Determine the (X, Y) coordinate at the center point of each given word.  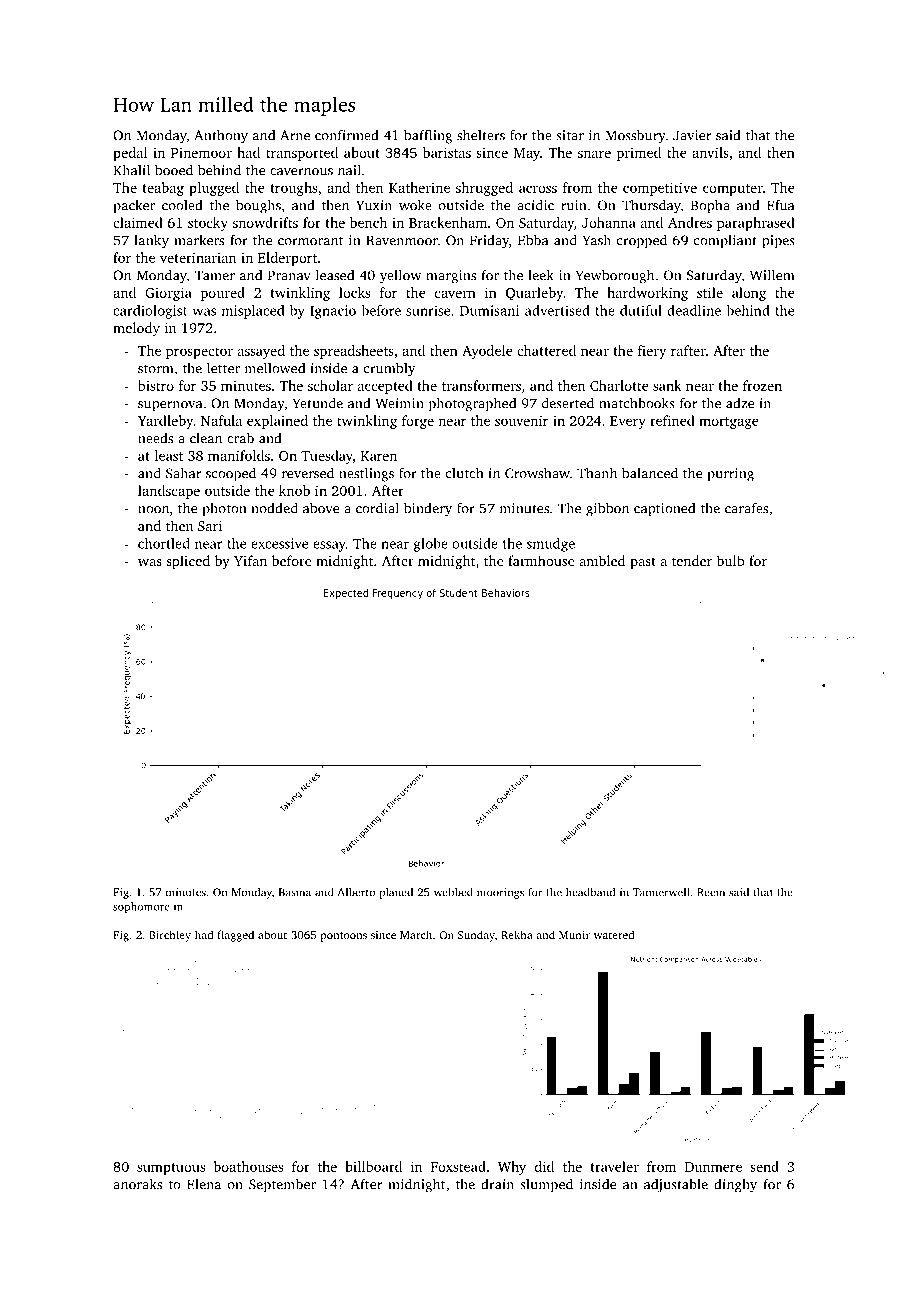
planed (396, 893)
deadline (694, 310)
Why (512, 1168)
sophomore (141, 907)
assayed (261, 352)
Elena (204, 1184)
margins (451, 277)
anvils (710, 152)
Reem (711, 892)
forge (418, 422)
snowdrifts (265, 222)
